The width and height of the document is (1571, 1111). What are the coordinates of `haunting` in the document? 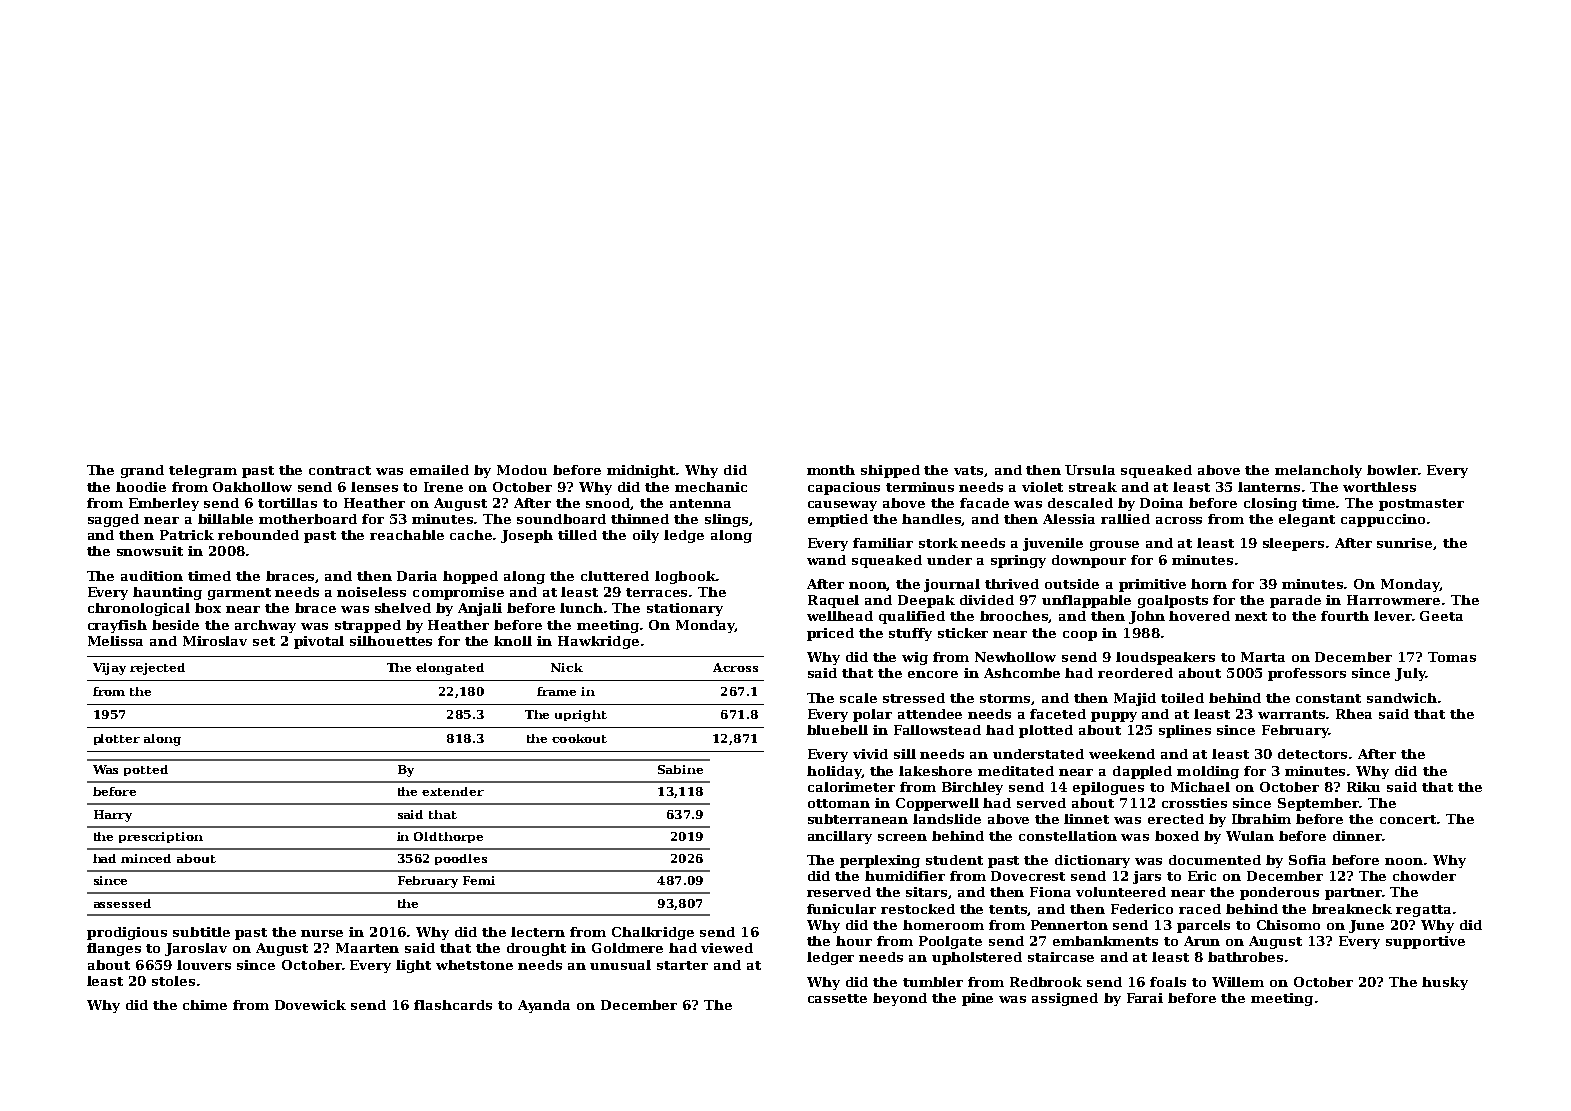 It's located at (167, 593).
